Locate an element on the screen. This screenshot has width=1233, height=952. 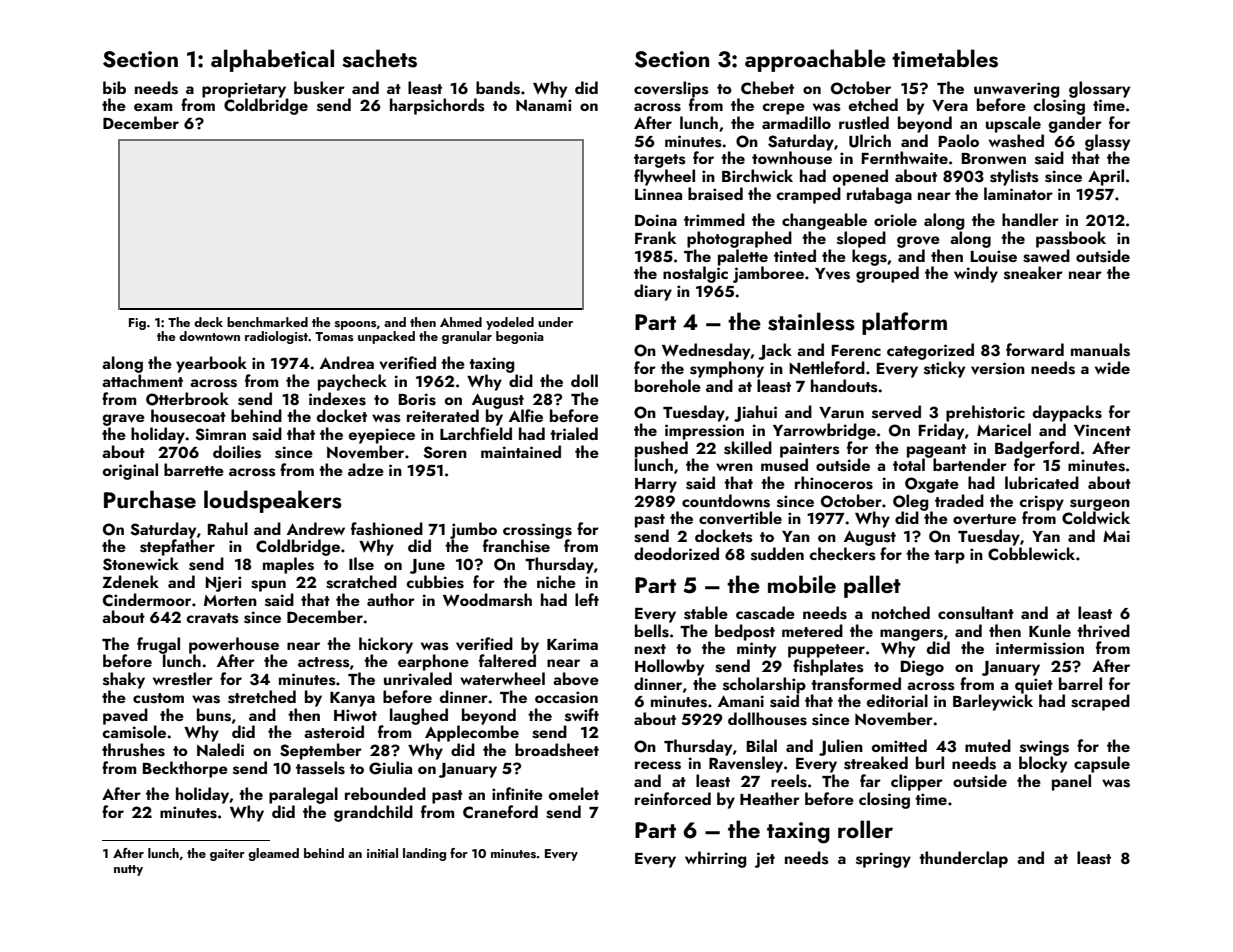
jamboree is located at coordinates (768, 274).
